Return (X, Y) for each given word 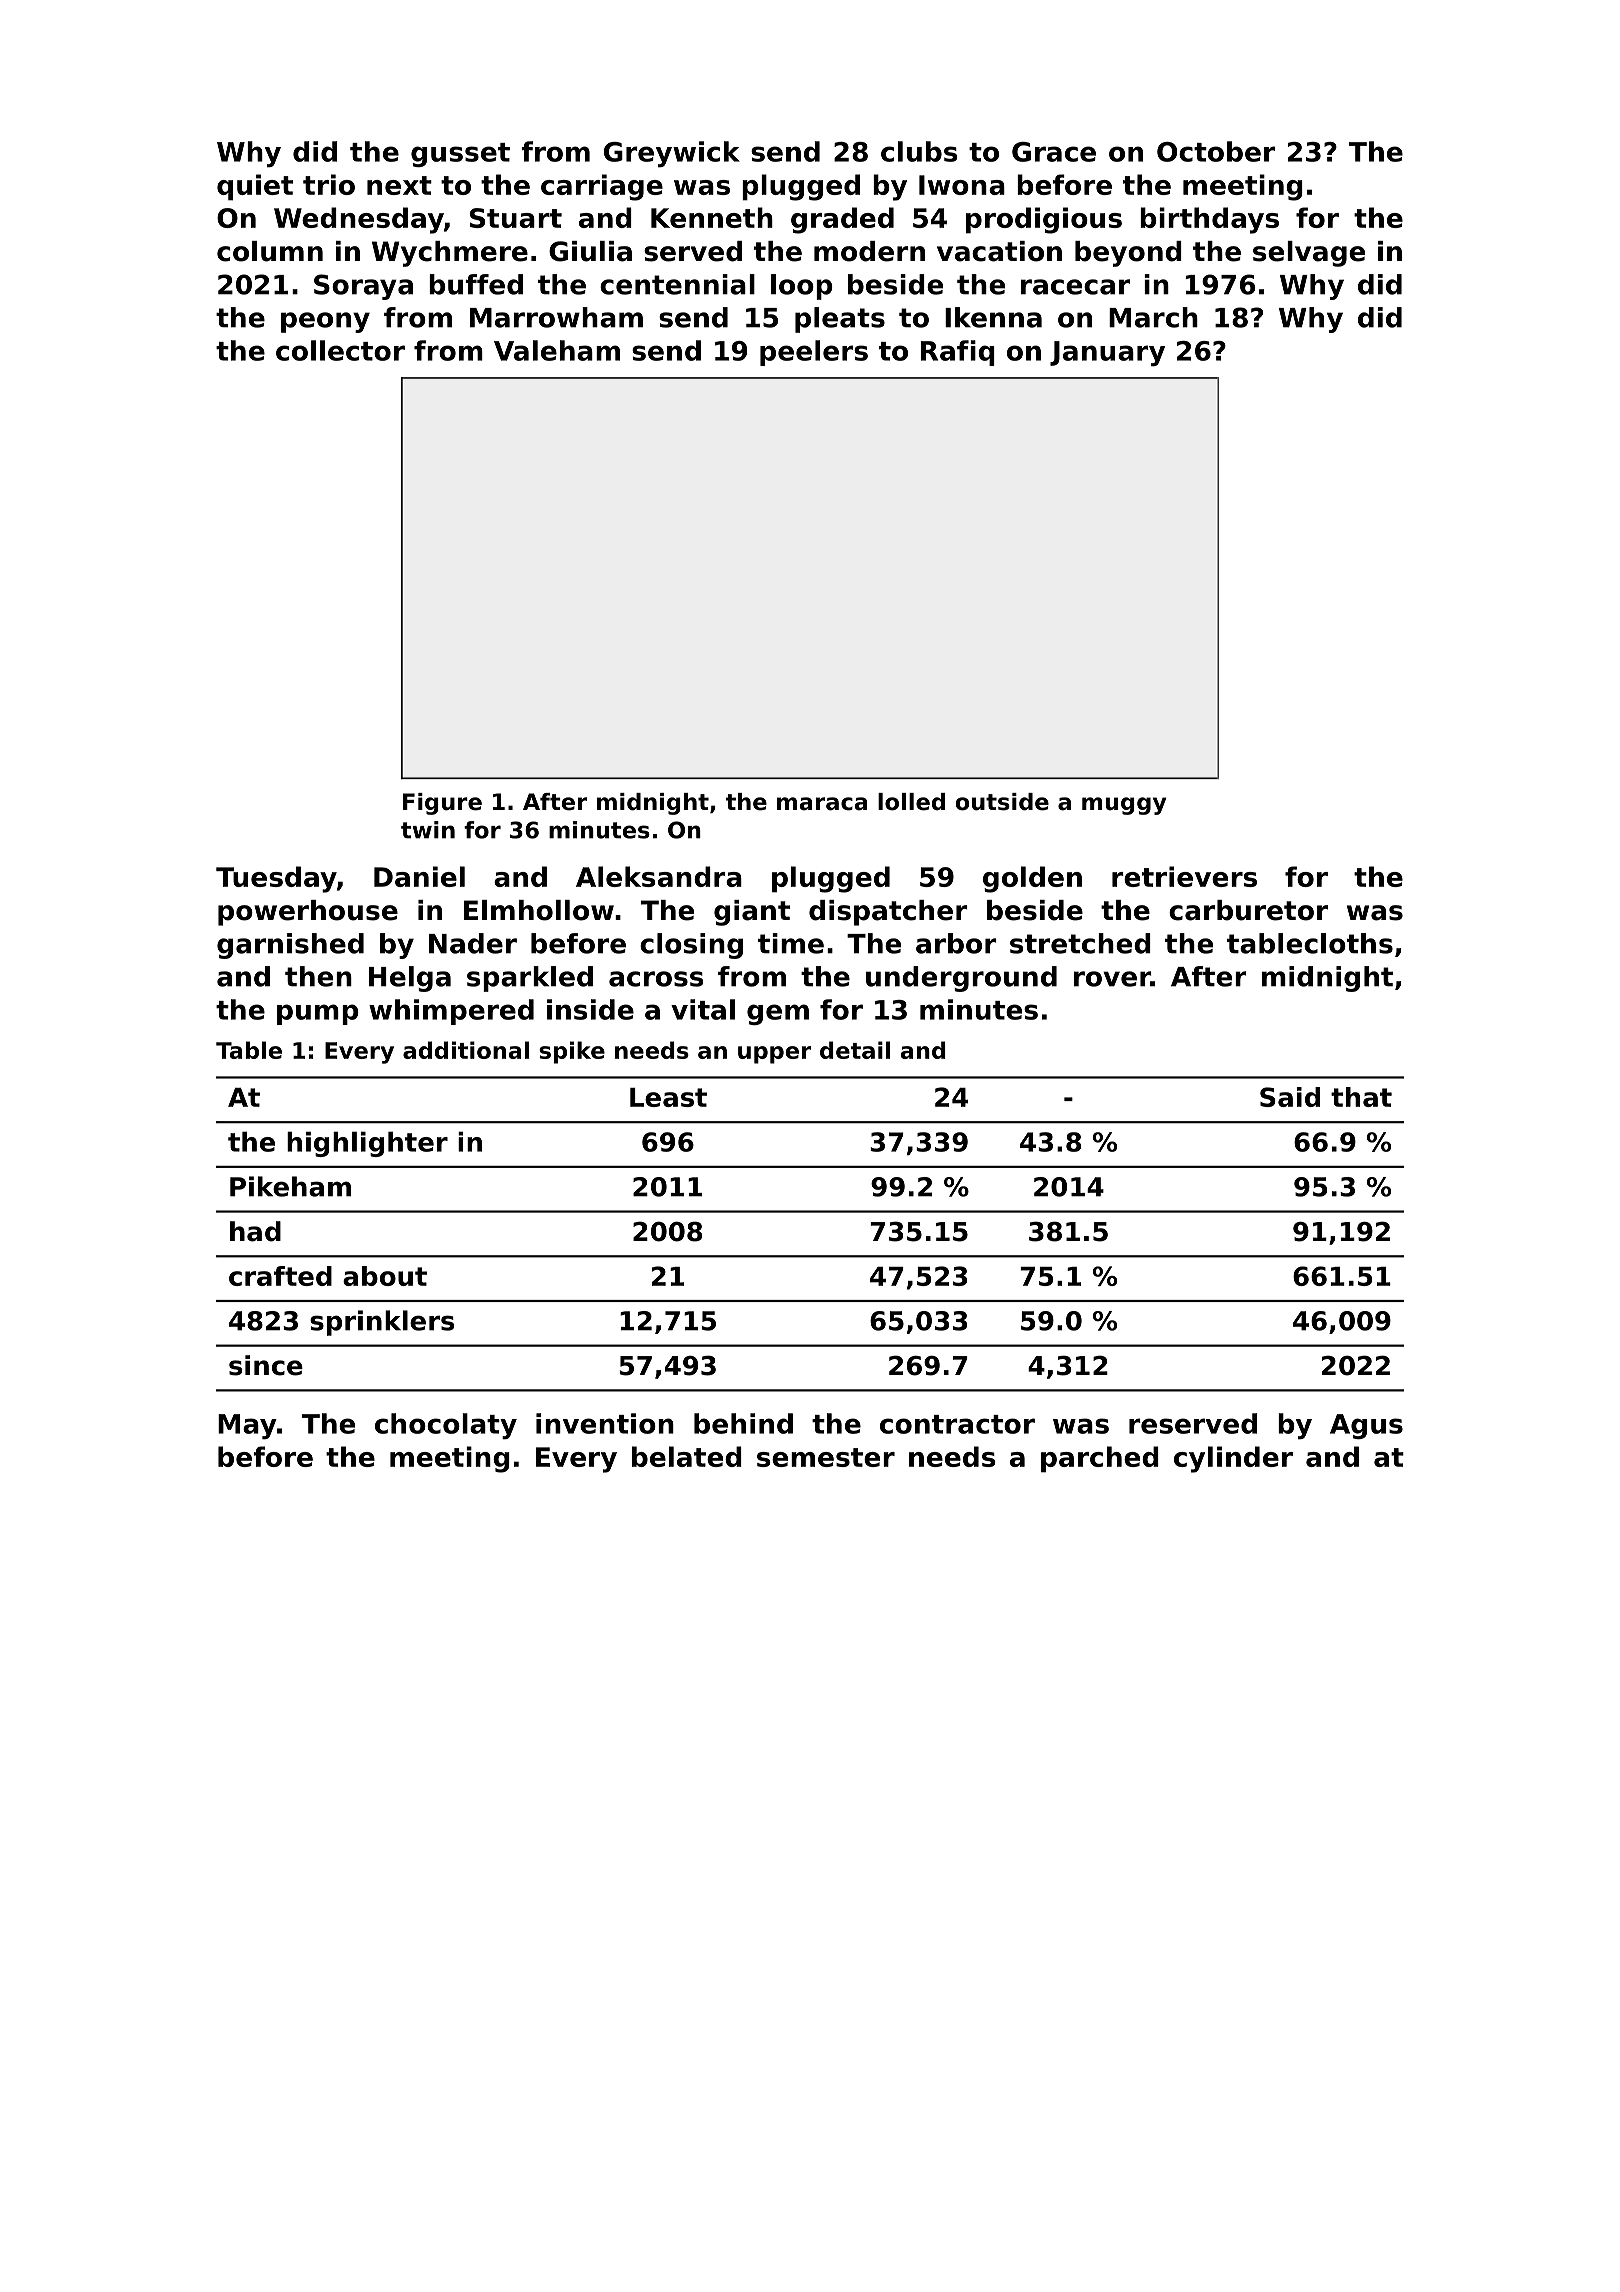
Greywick (672, 154)
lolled (911, 802)
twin (428, 830)
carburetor (1248, 910)
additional (466, 1050)
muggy (1124, 806)
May (247, 1426)
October (1216, 151)
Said (1290, 1097)
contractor (957, 1424)
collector (340, 350)
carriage (602, 187)
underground (961, 979)
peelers (814, 353)
